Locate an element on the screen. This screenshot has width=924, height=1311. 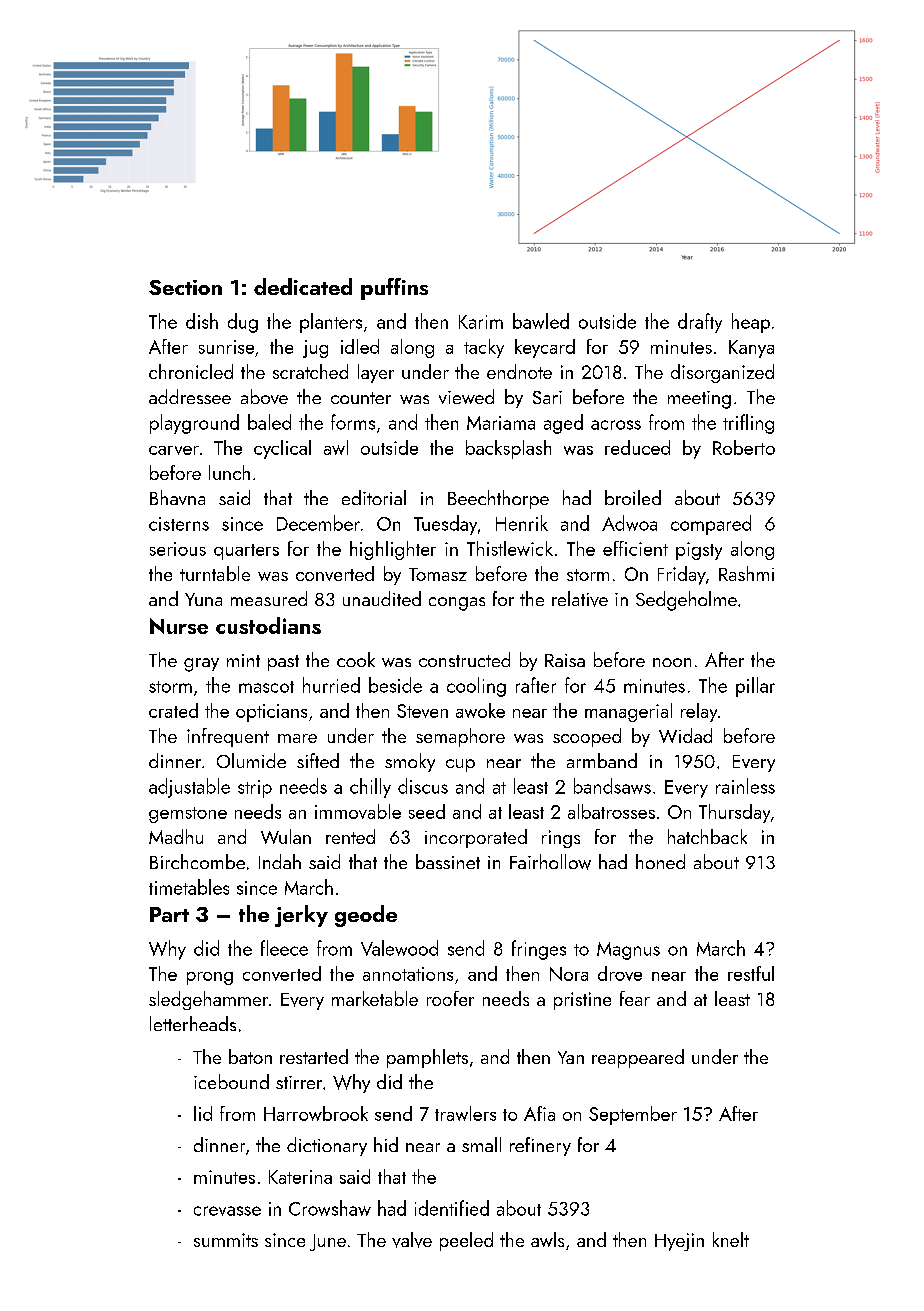
peeled is located at coordinates (466, 1241).
